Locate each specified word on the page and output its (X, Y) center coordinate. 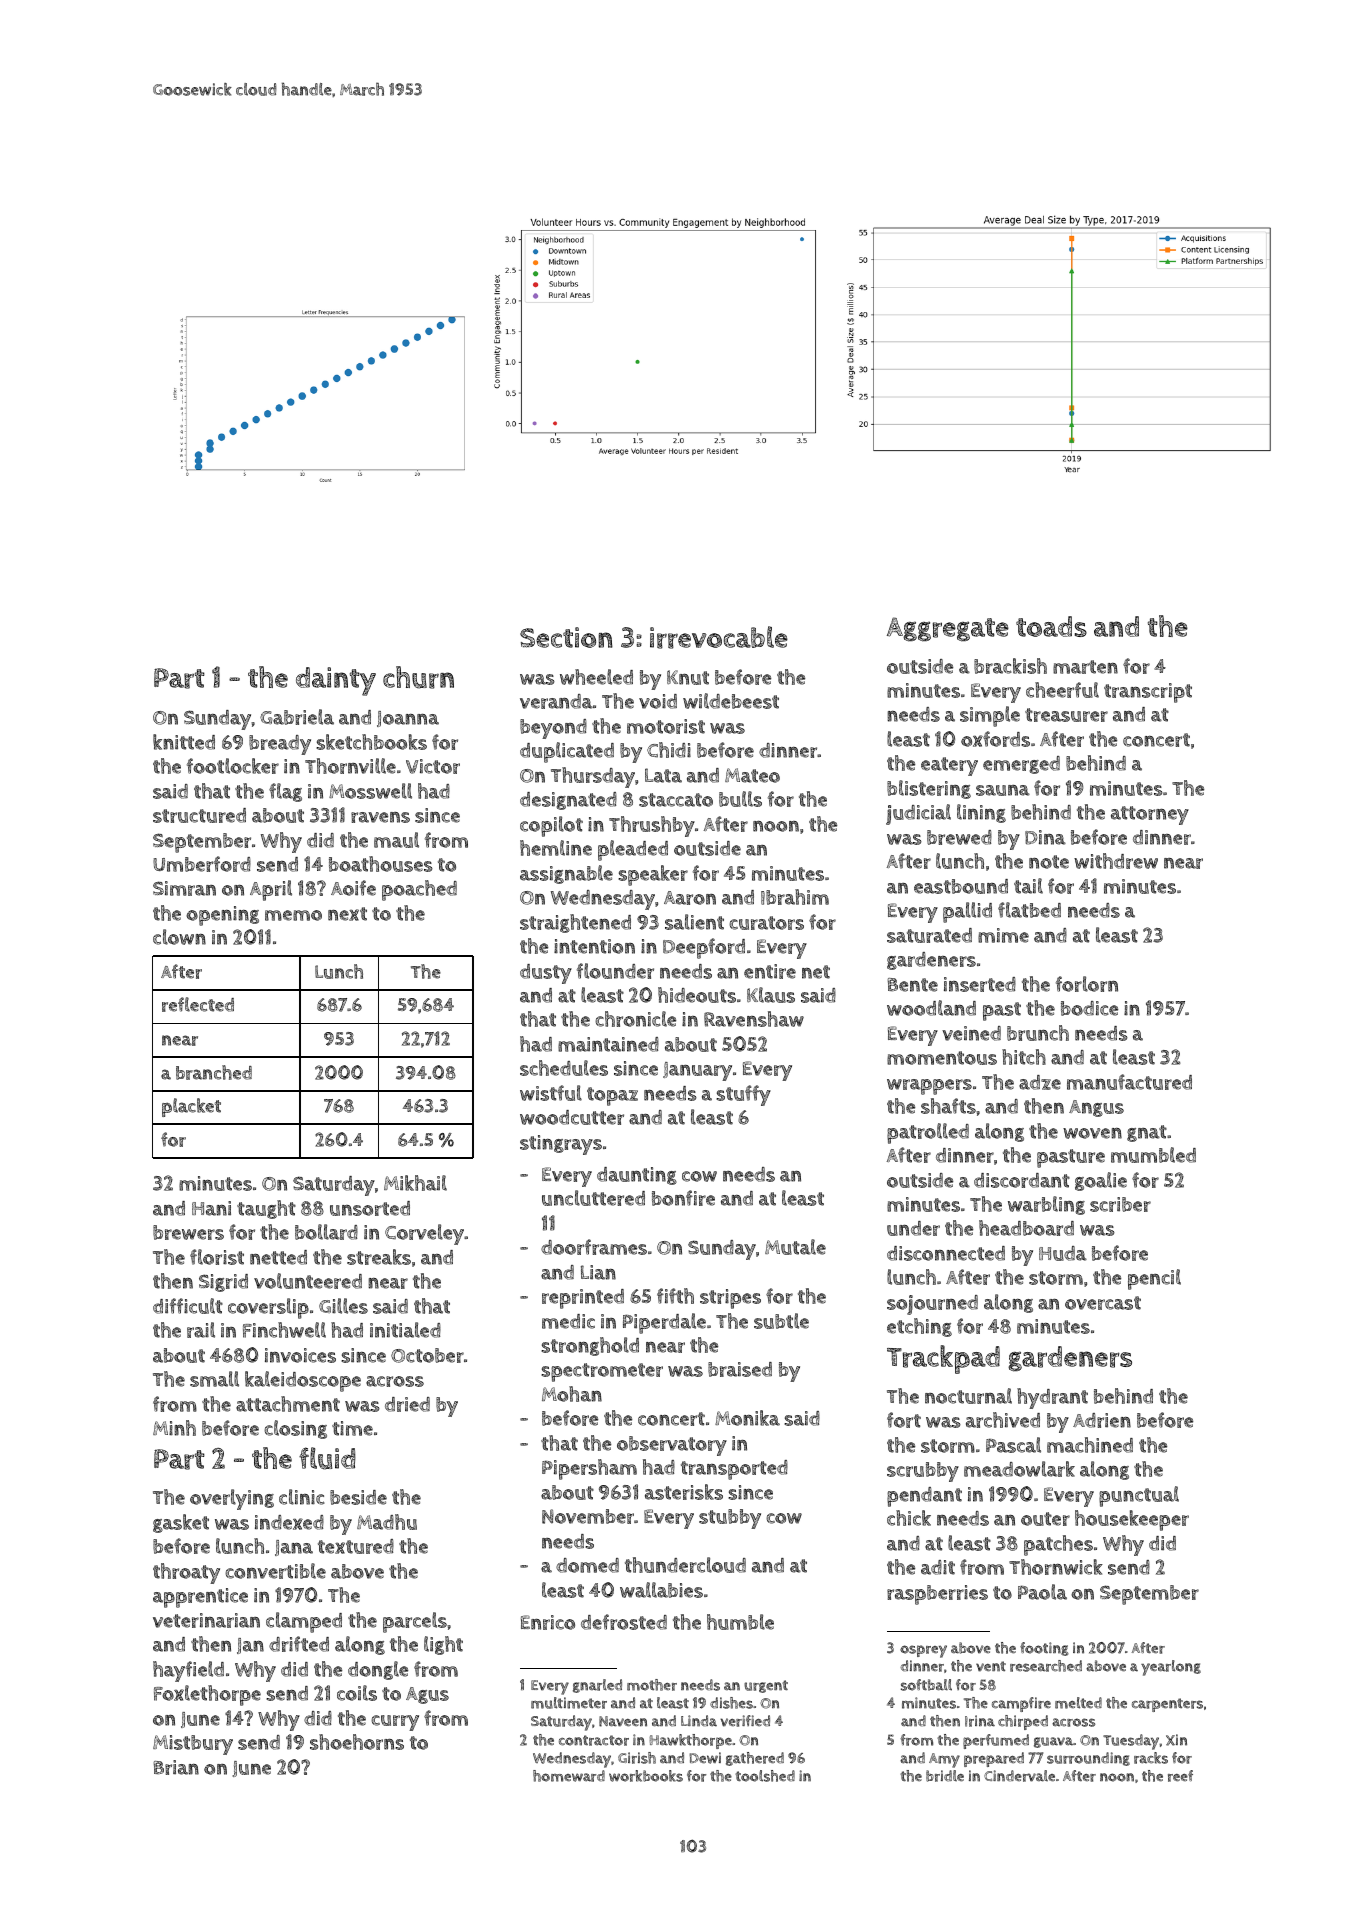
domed (587, 1565)
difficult (188, 1306)
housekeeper (1132, 1520)
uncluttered (593, 1198)
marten (1085, 667)
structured (199, 815)
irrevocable (719, 637)
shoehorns (357, 1742)
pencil (1154, 1279)
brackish (1010, 666)
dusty (546, 974)
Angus (1096, 1108)
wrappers (929, 1087)
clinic (302, 1497)
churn (418, 677)
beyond (553, 729)
